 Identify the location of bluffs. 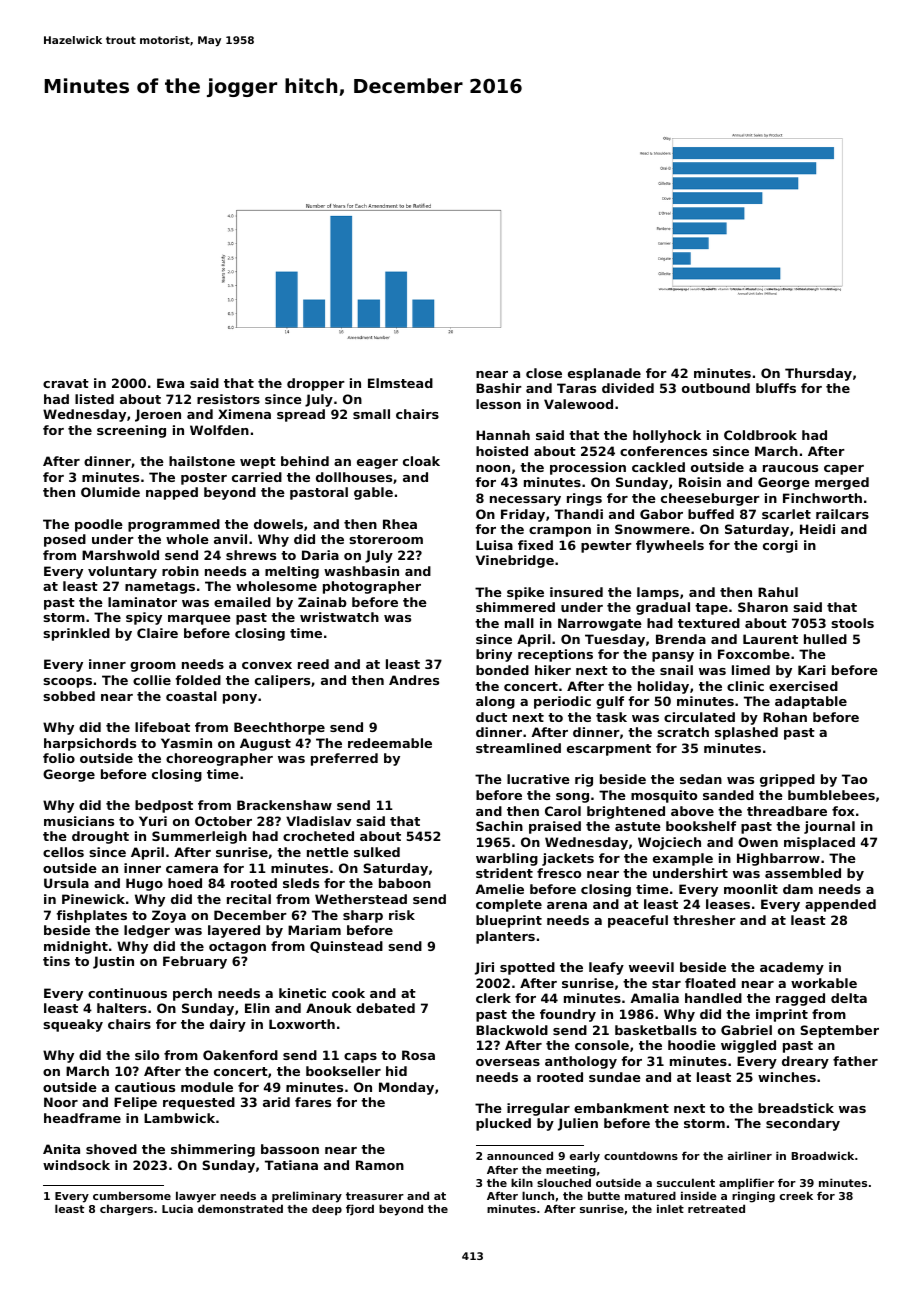
(776, 388).
